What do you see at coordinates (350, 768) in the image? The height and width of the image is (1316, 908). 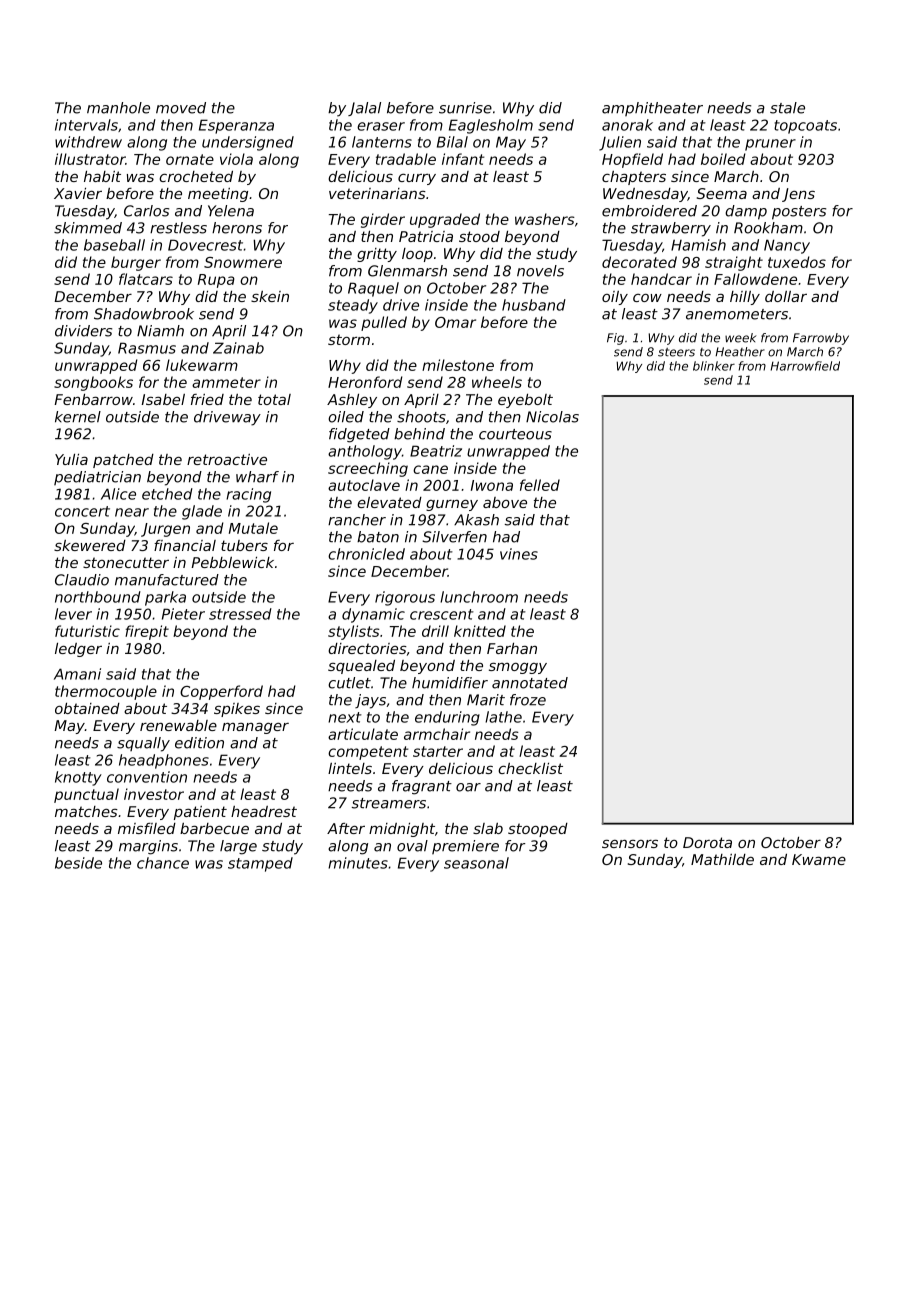 I see `lintels` at bounding box center [350, 768].
